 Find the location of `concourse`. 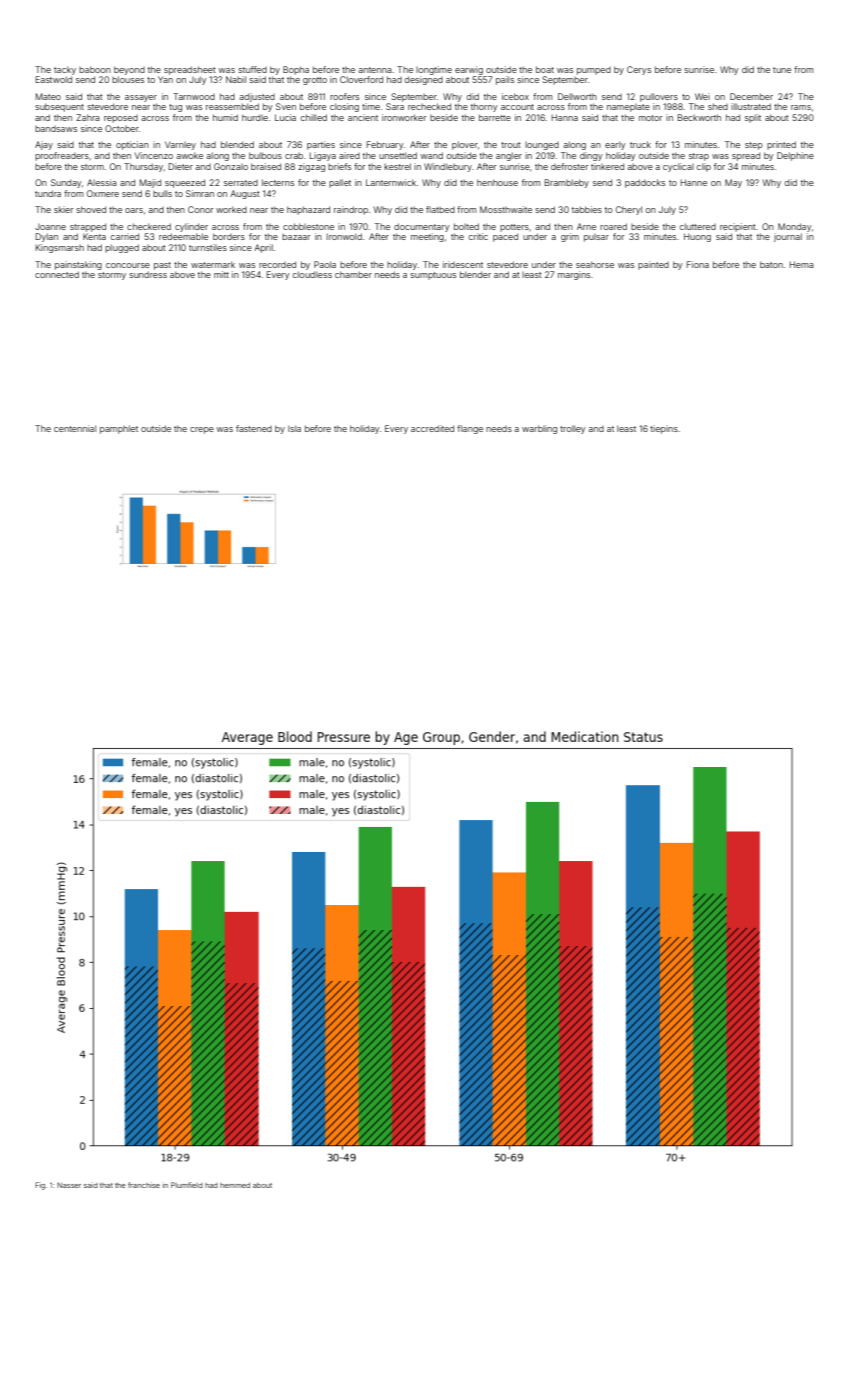

concourse is located at coordinates (128, 265).
